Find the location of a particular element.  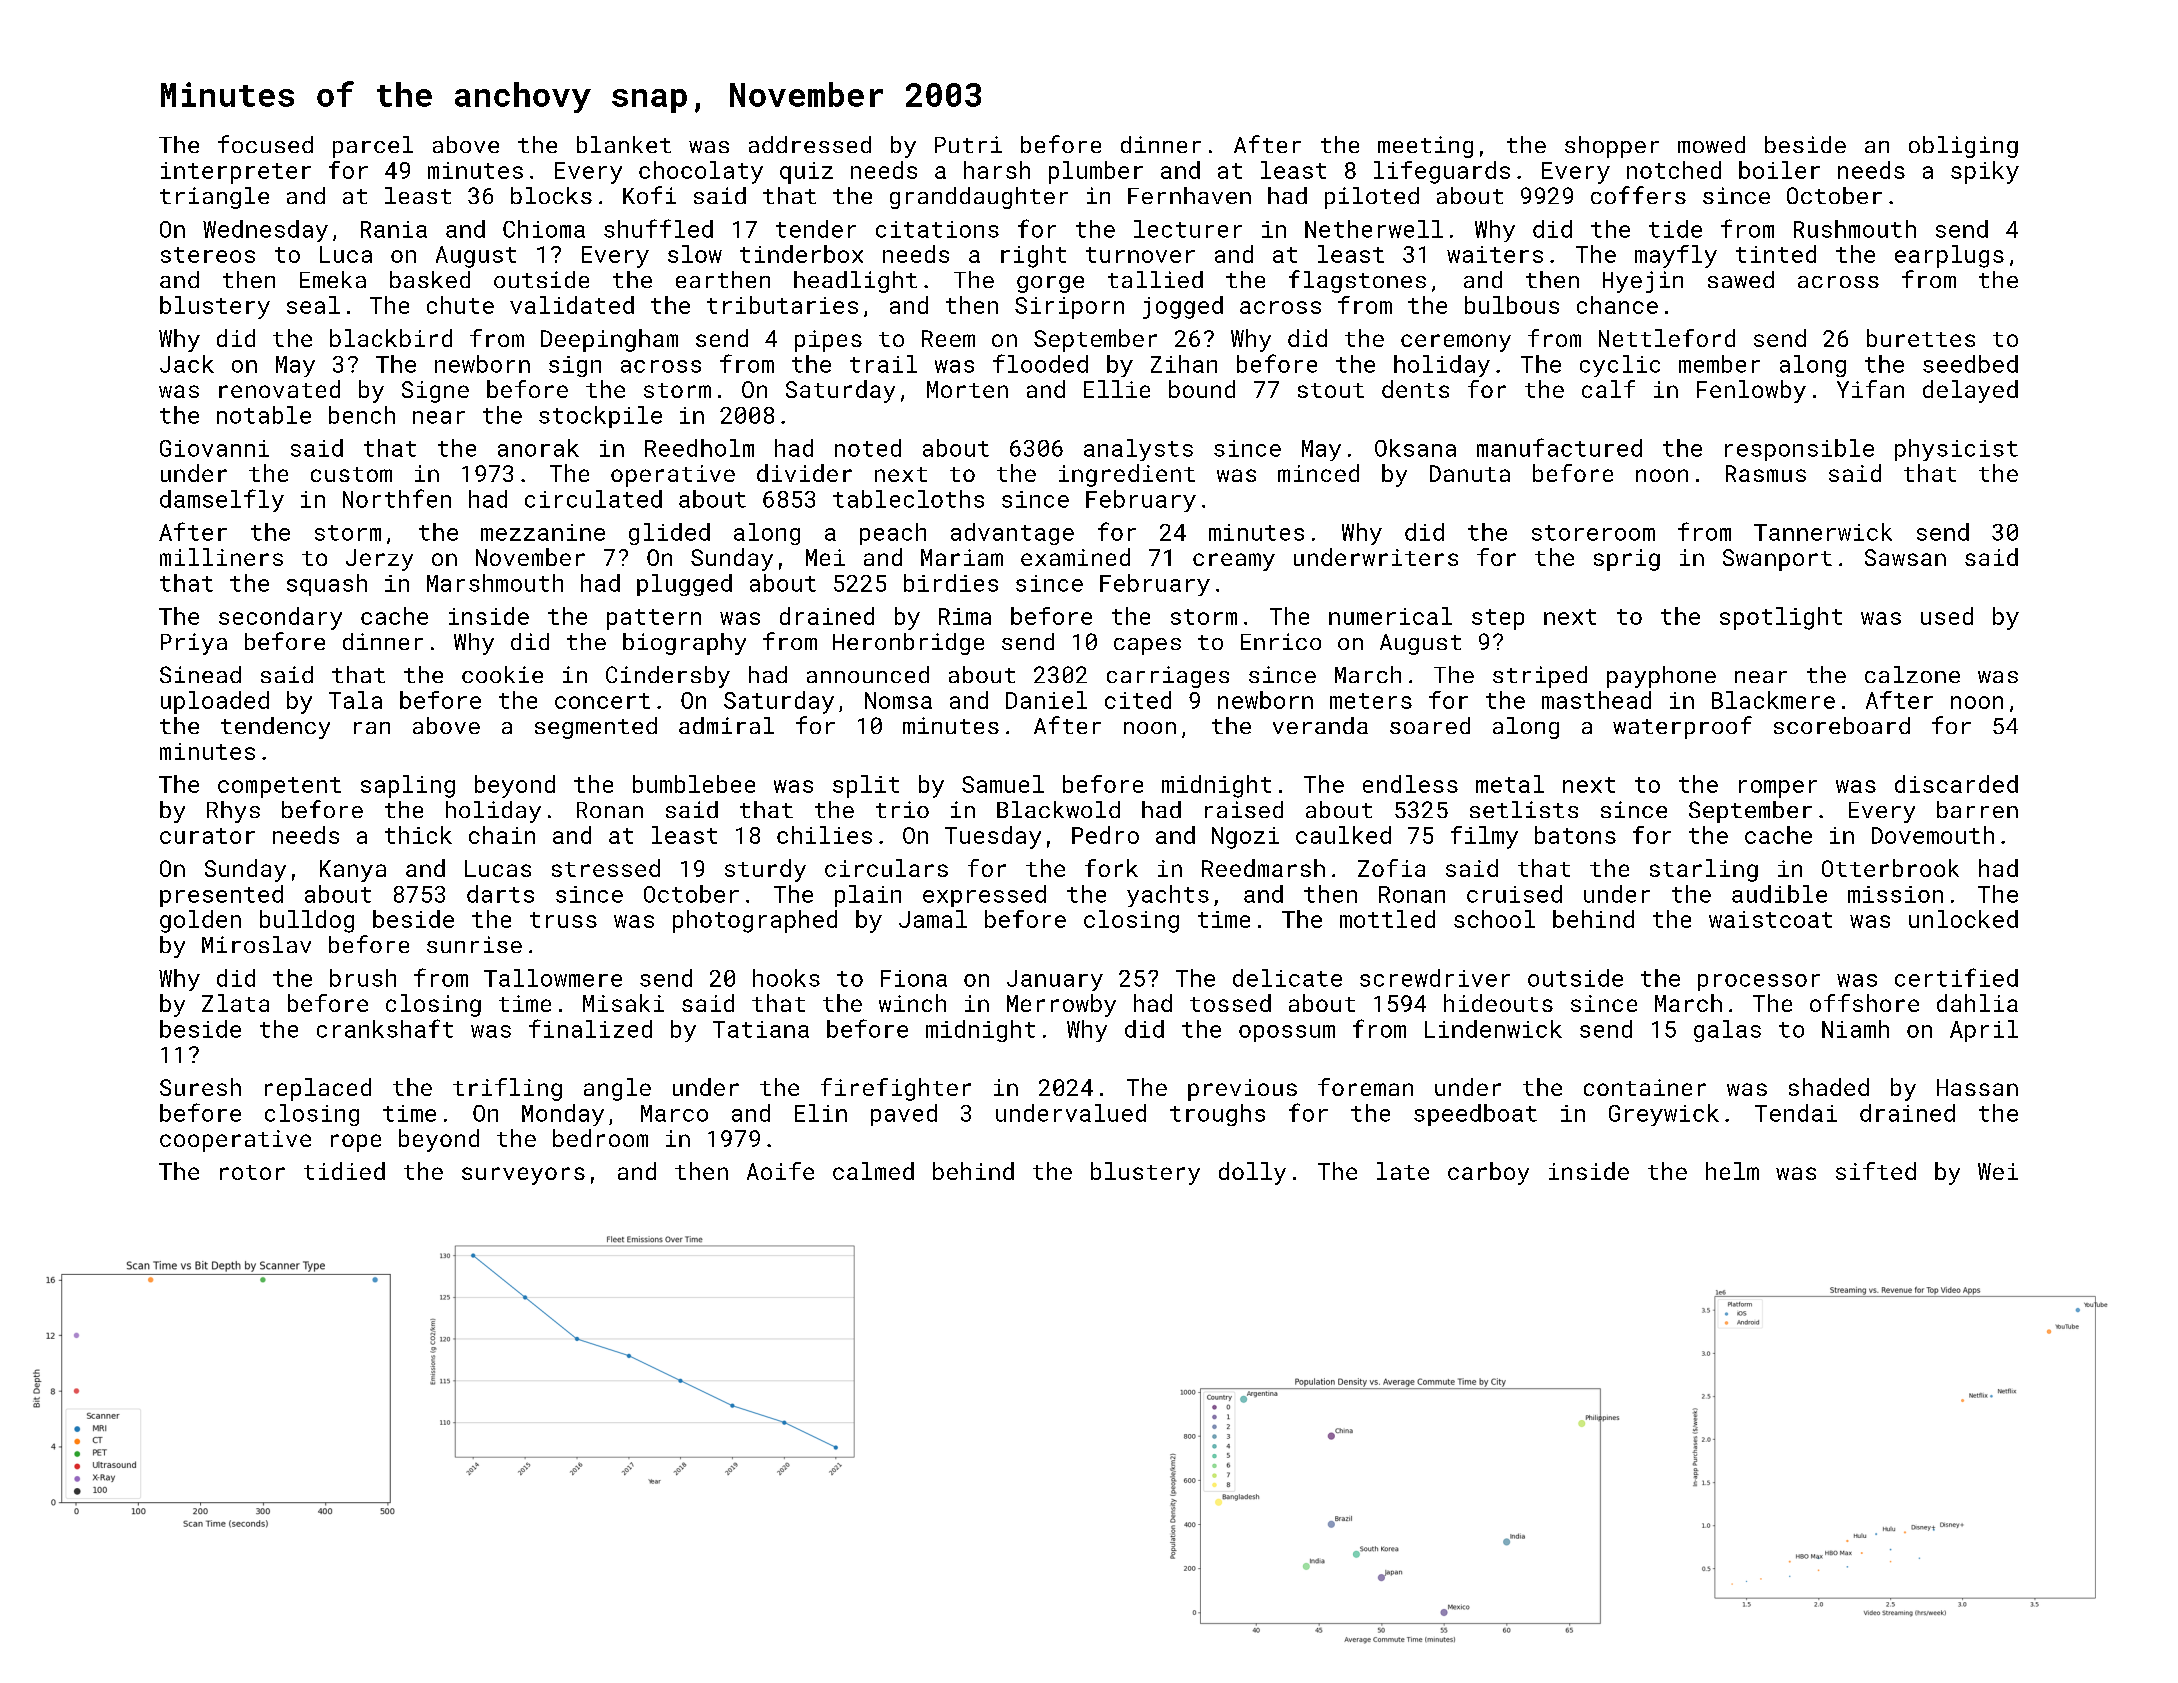

Niamh is located at coordinates (1855, 1029).
